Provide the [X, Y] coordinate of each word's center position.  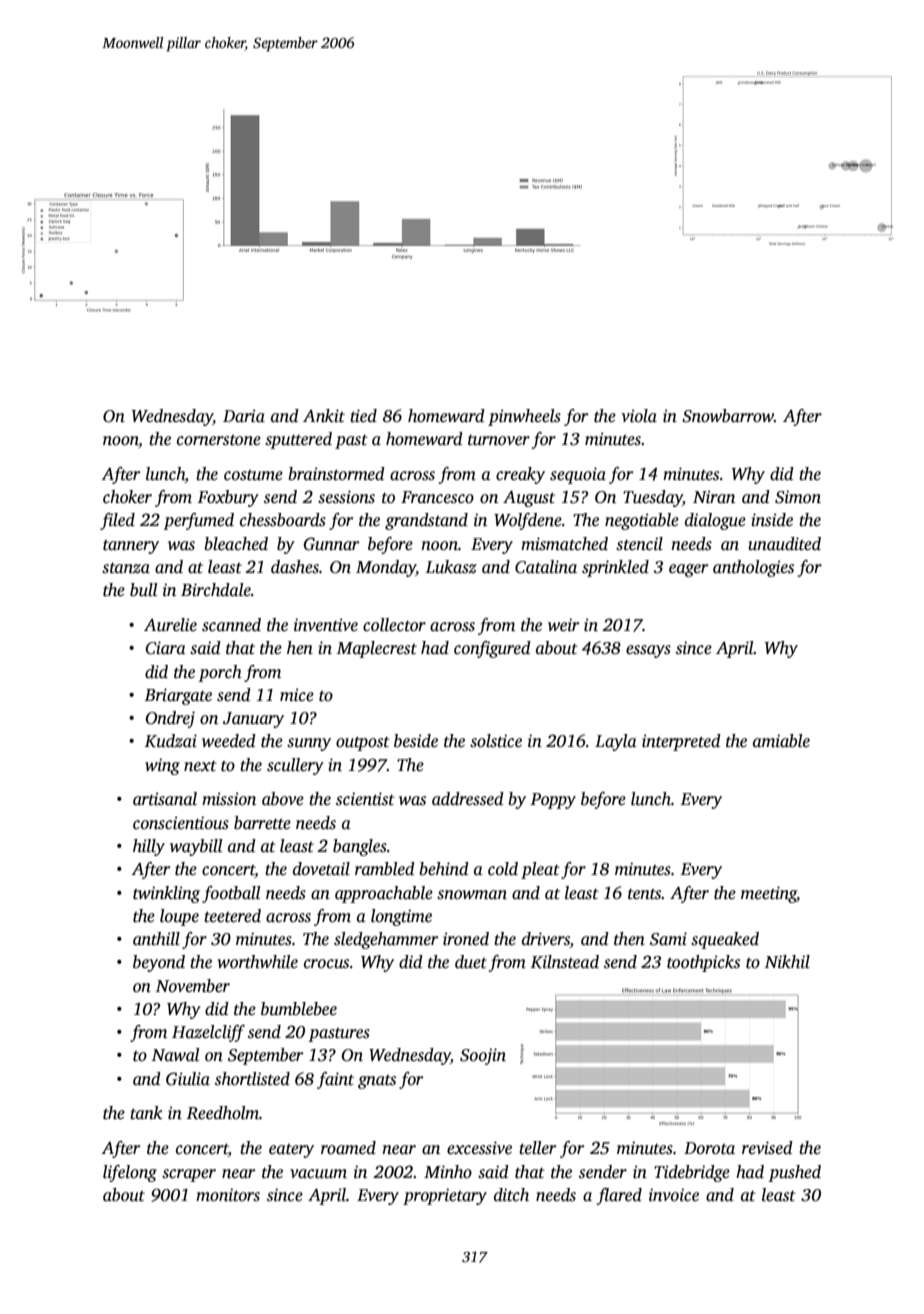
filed [117, 521]
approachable [384, 894]
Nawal [175, 1055]
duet [471, 962]
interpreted [681, 742]
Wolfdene [528, 521]
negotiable [642, 521]
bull [143, 590]
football [231, 894]
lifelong [130, 1173]
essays [648, 651]
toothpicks [703, 963]
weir [563, 625]
